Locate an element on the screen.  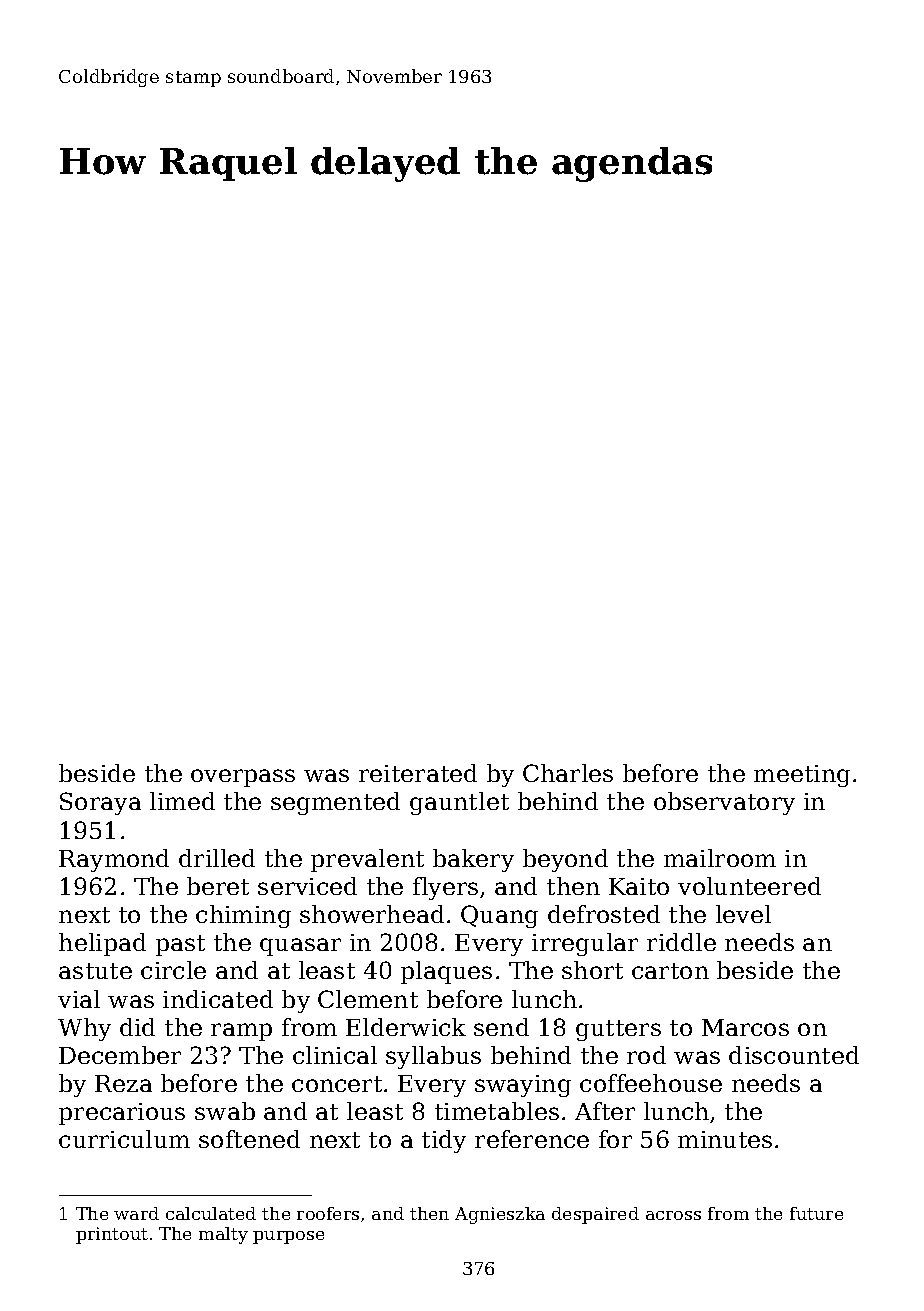
level is located at coordinates (743, 914).
